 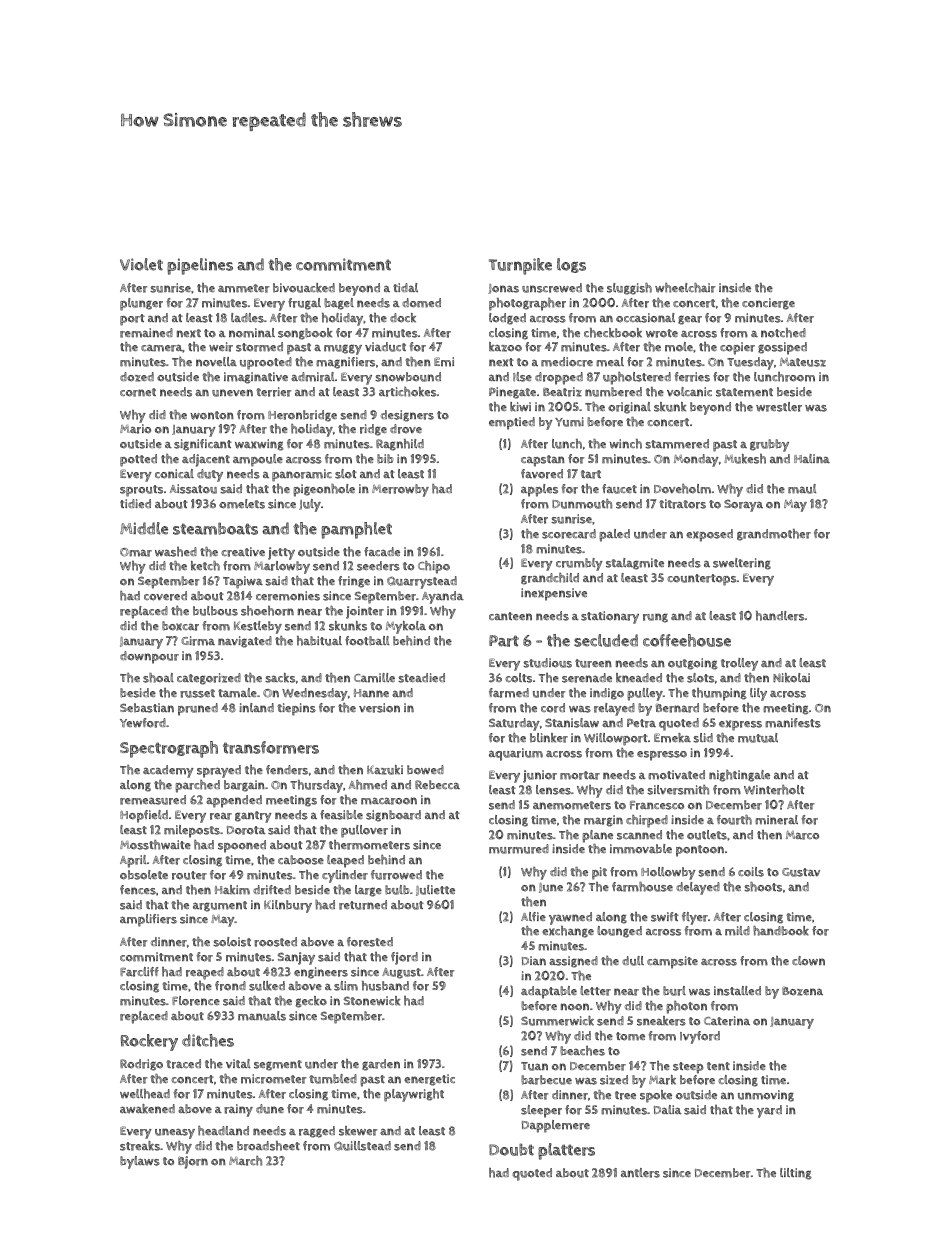 I want to click on significant, so click(x=203, y=445).
